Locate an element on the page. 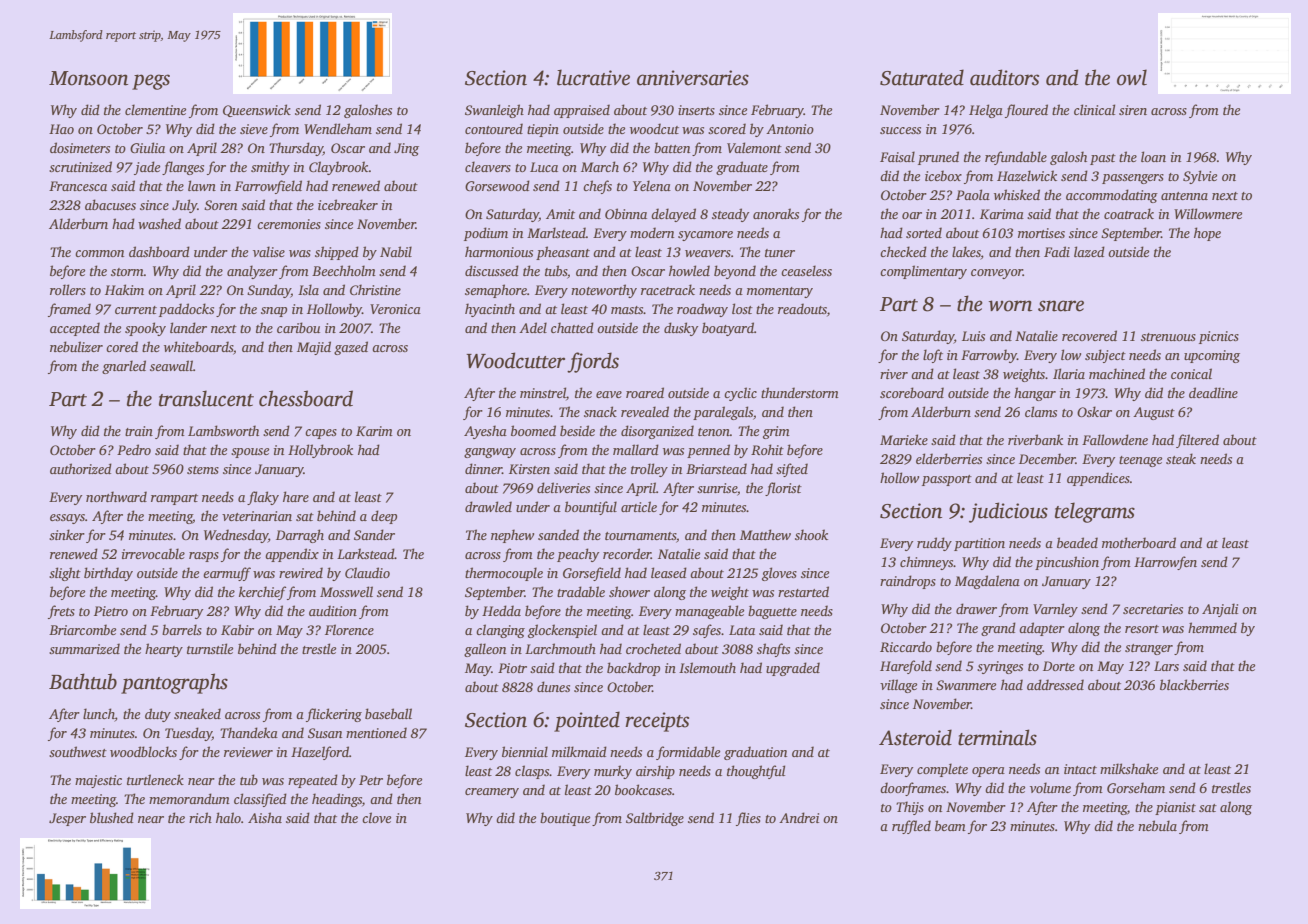 This document has height=924, width=1308. kerchief is located at coordinates (262, 593).
